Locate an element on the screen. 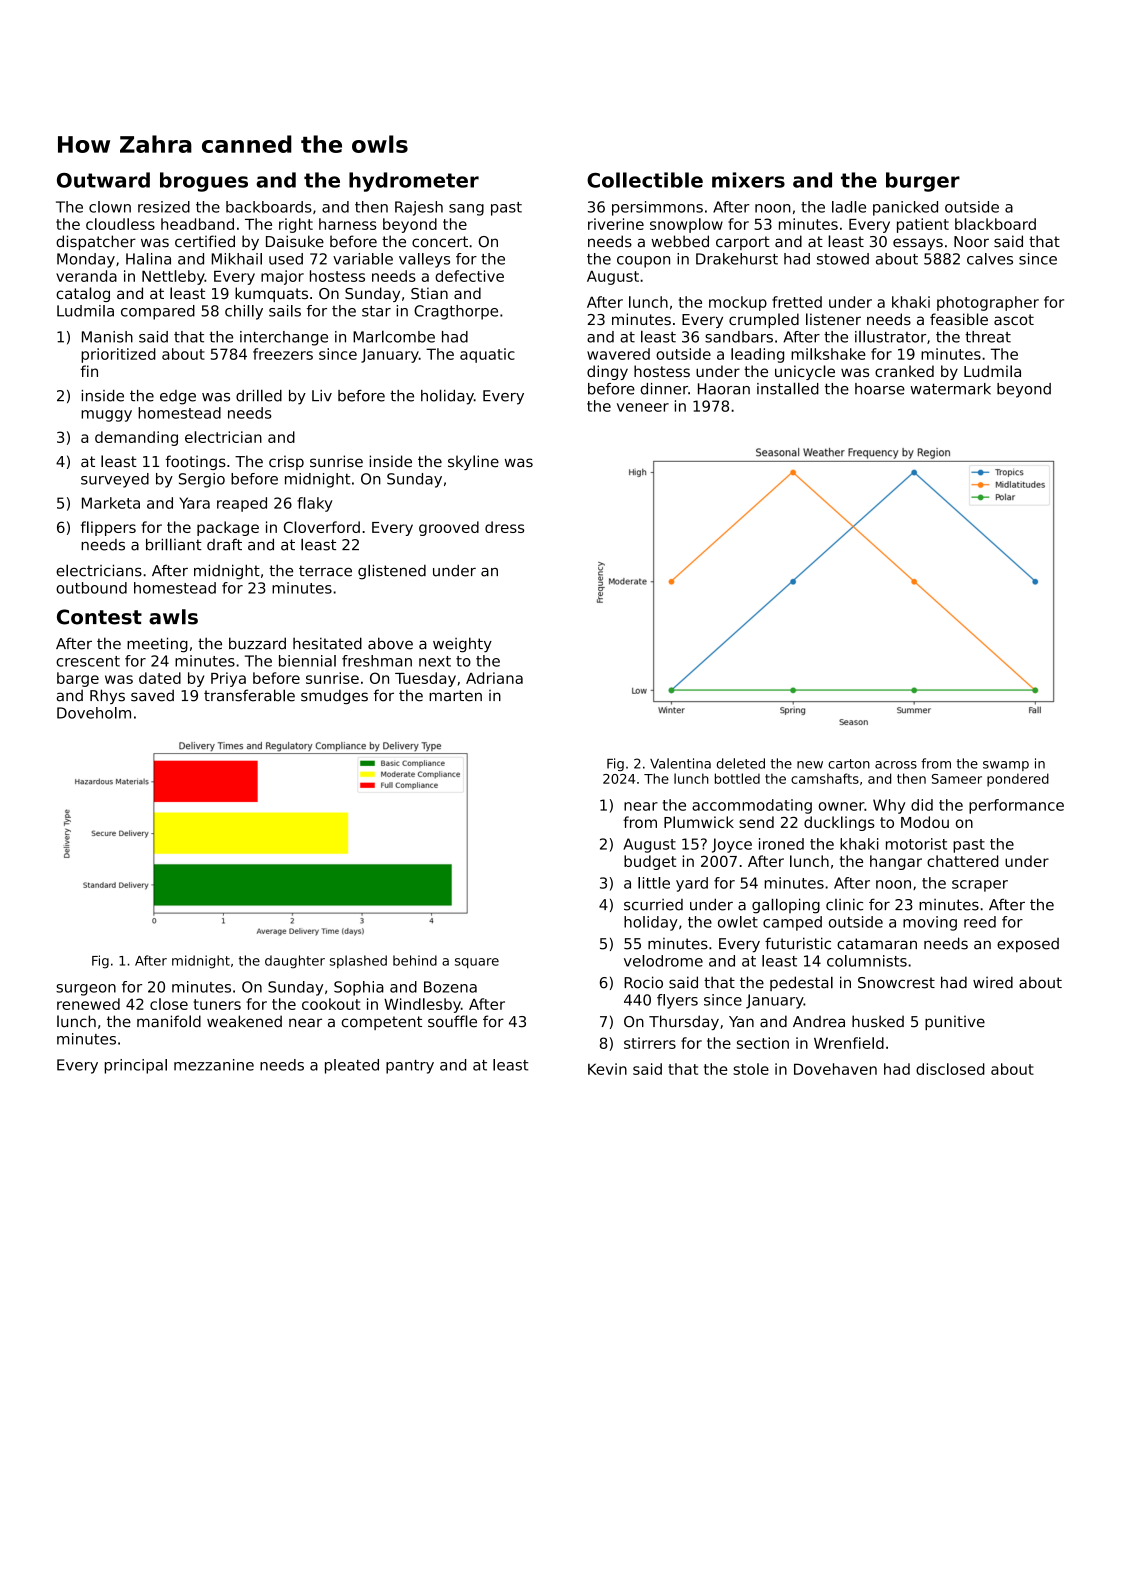 The width and height of the screenshot is (1121, 1585). burger is located at coordinates (923, 182).
